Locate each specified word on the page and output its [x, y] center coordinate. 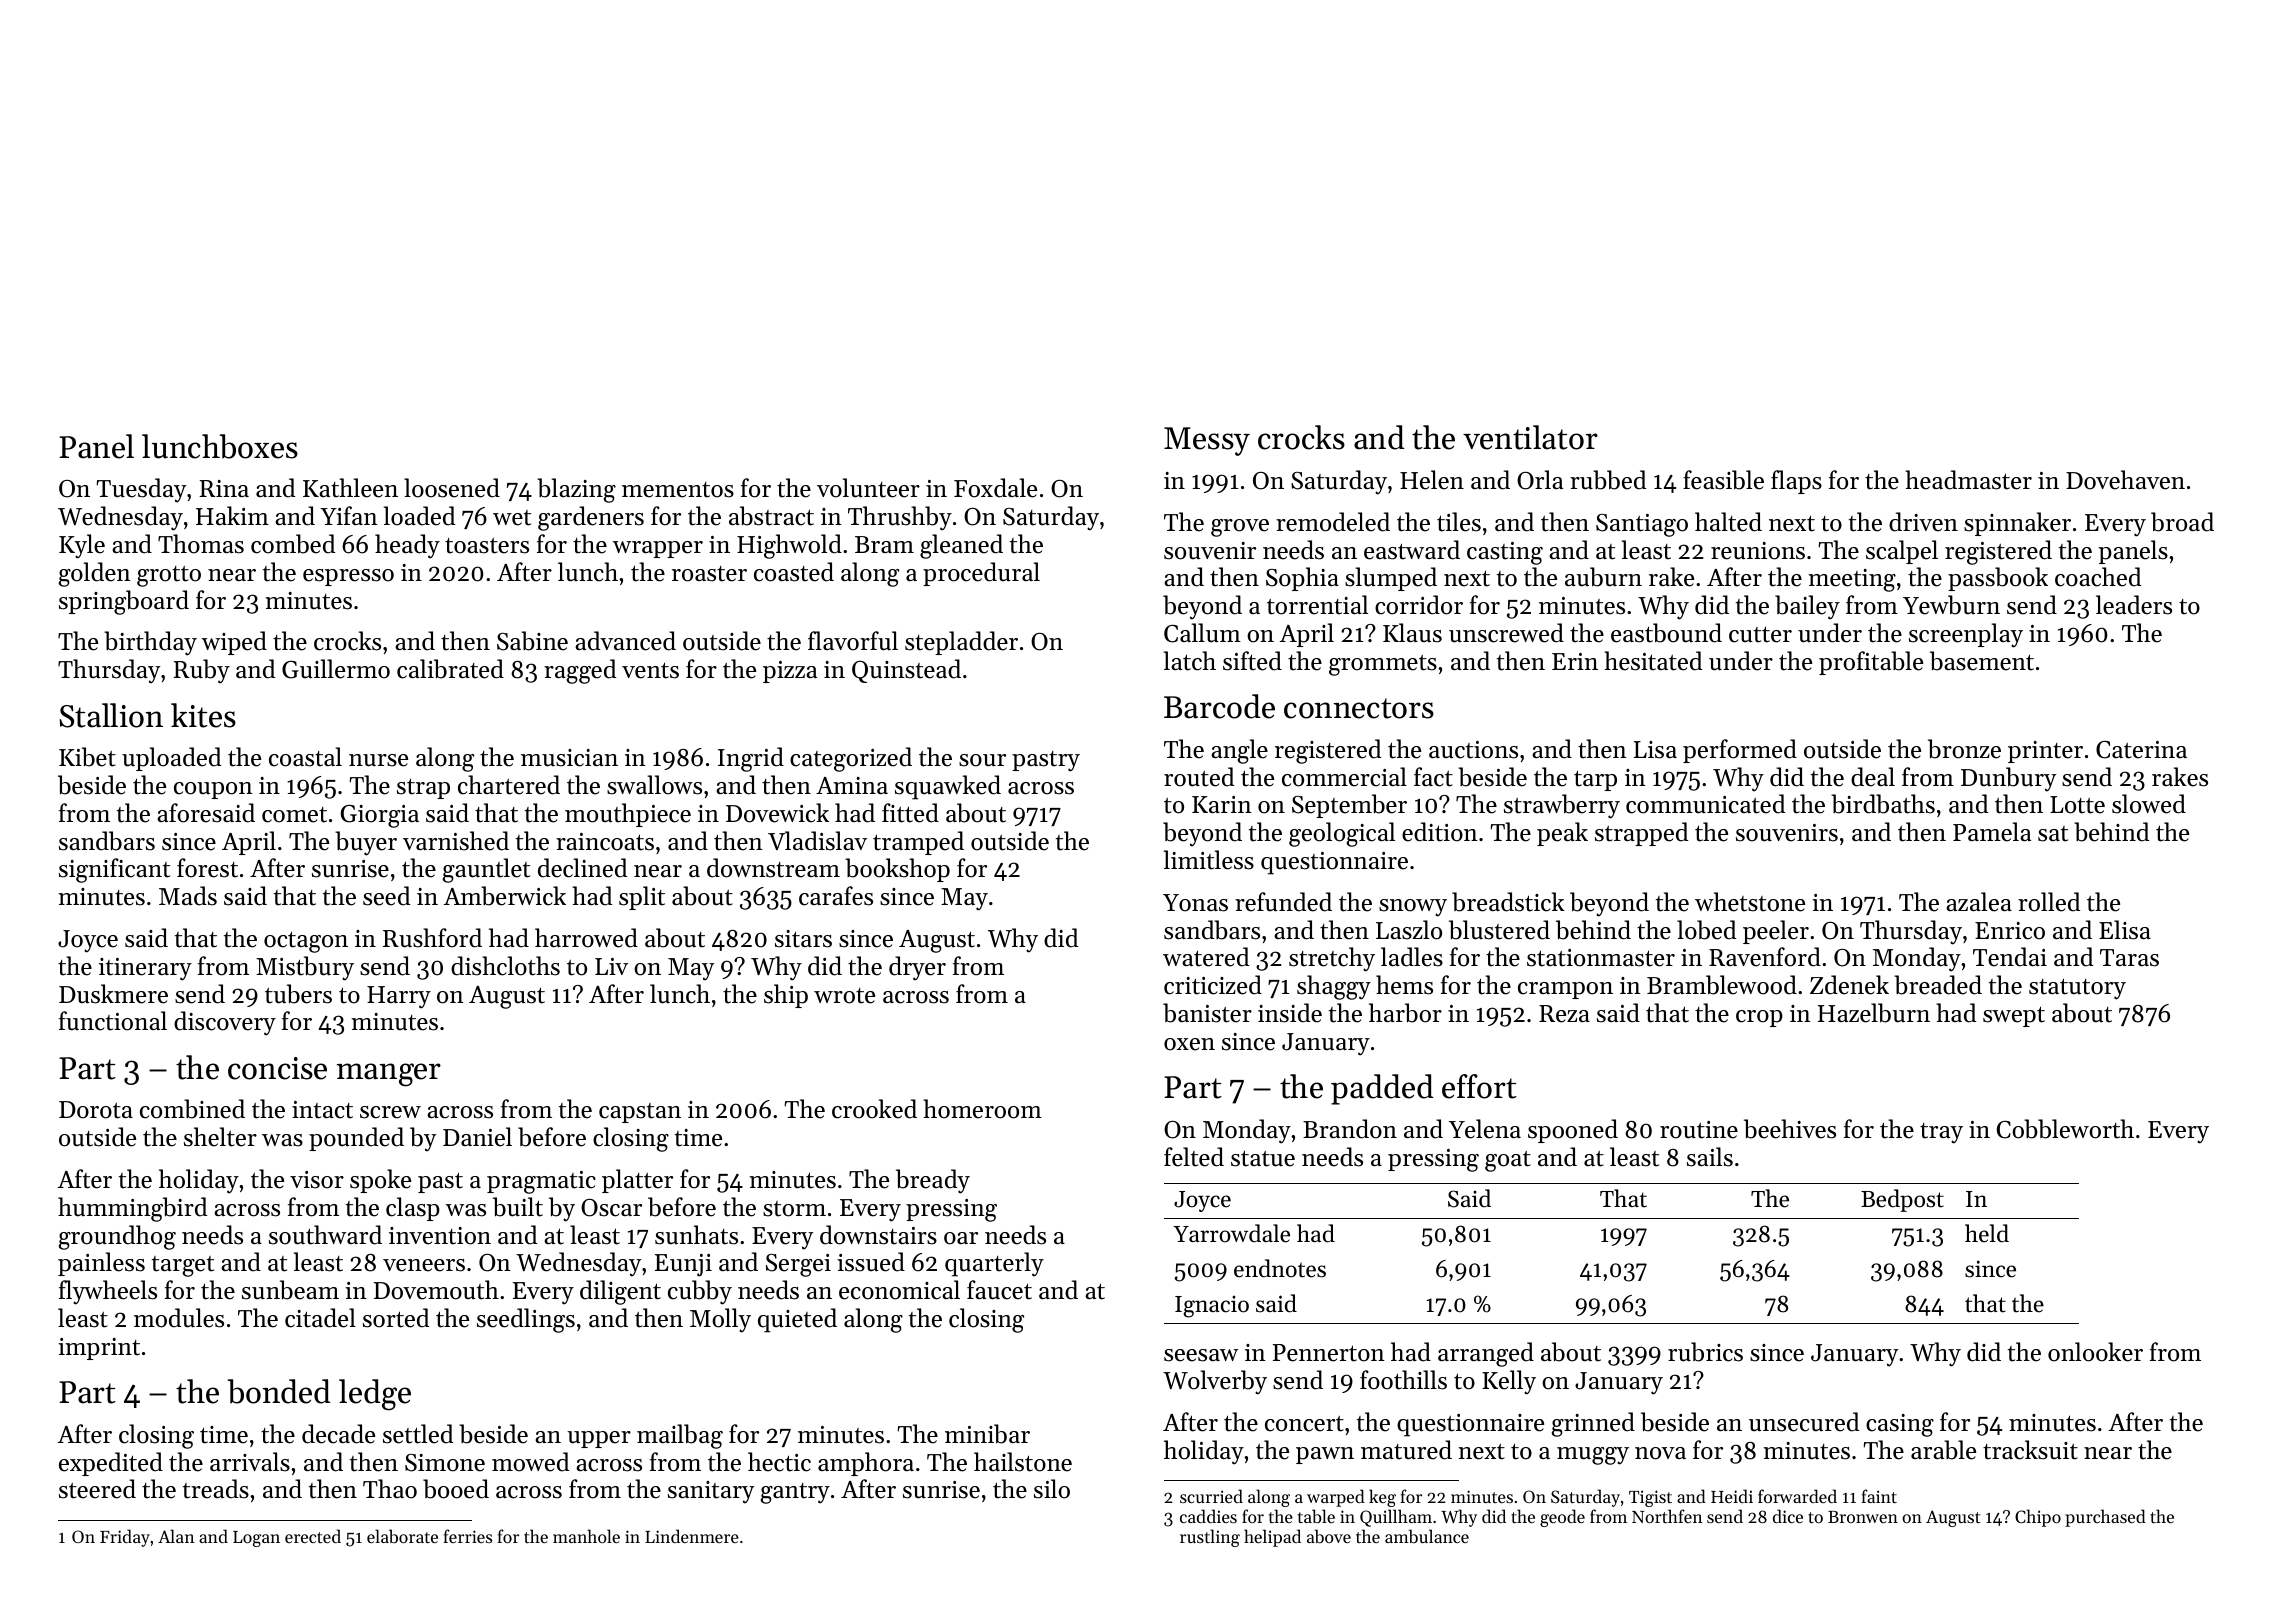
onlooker [2095, 1352]
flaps [1796, 482]
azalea [1979, 902]
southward [325, 1235]
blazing [576, 490]
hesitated [1653, 661]
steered [97, 1489]
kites [203, 715]
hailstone [1023, 1462]
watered [1206, 957]
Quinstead [906, 671]
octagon [306, 942]
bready [933, 1181]
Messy [1207, 441]
